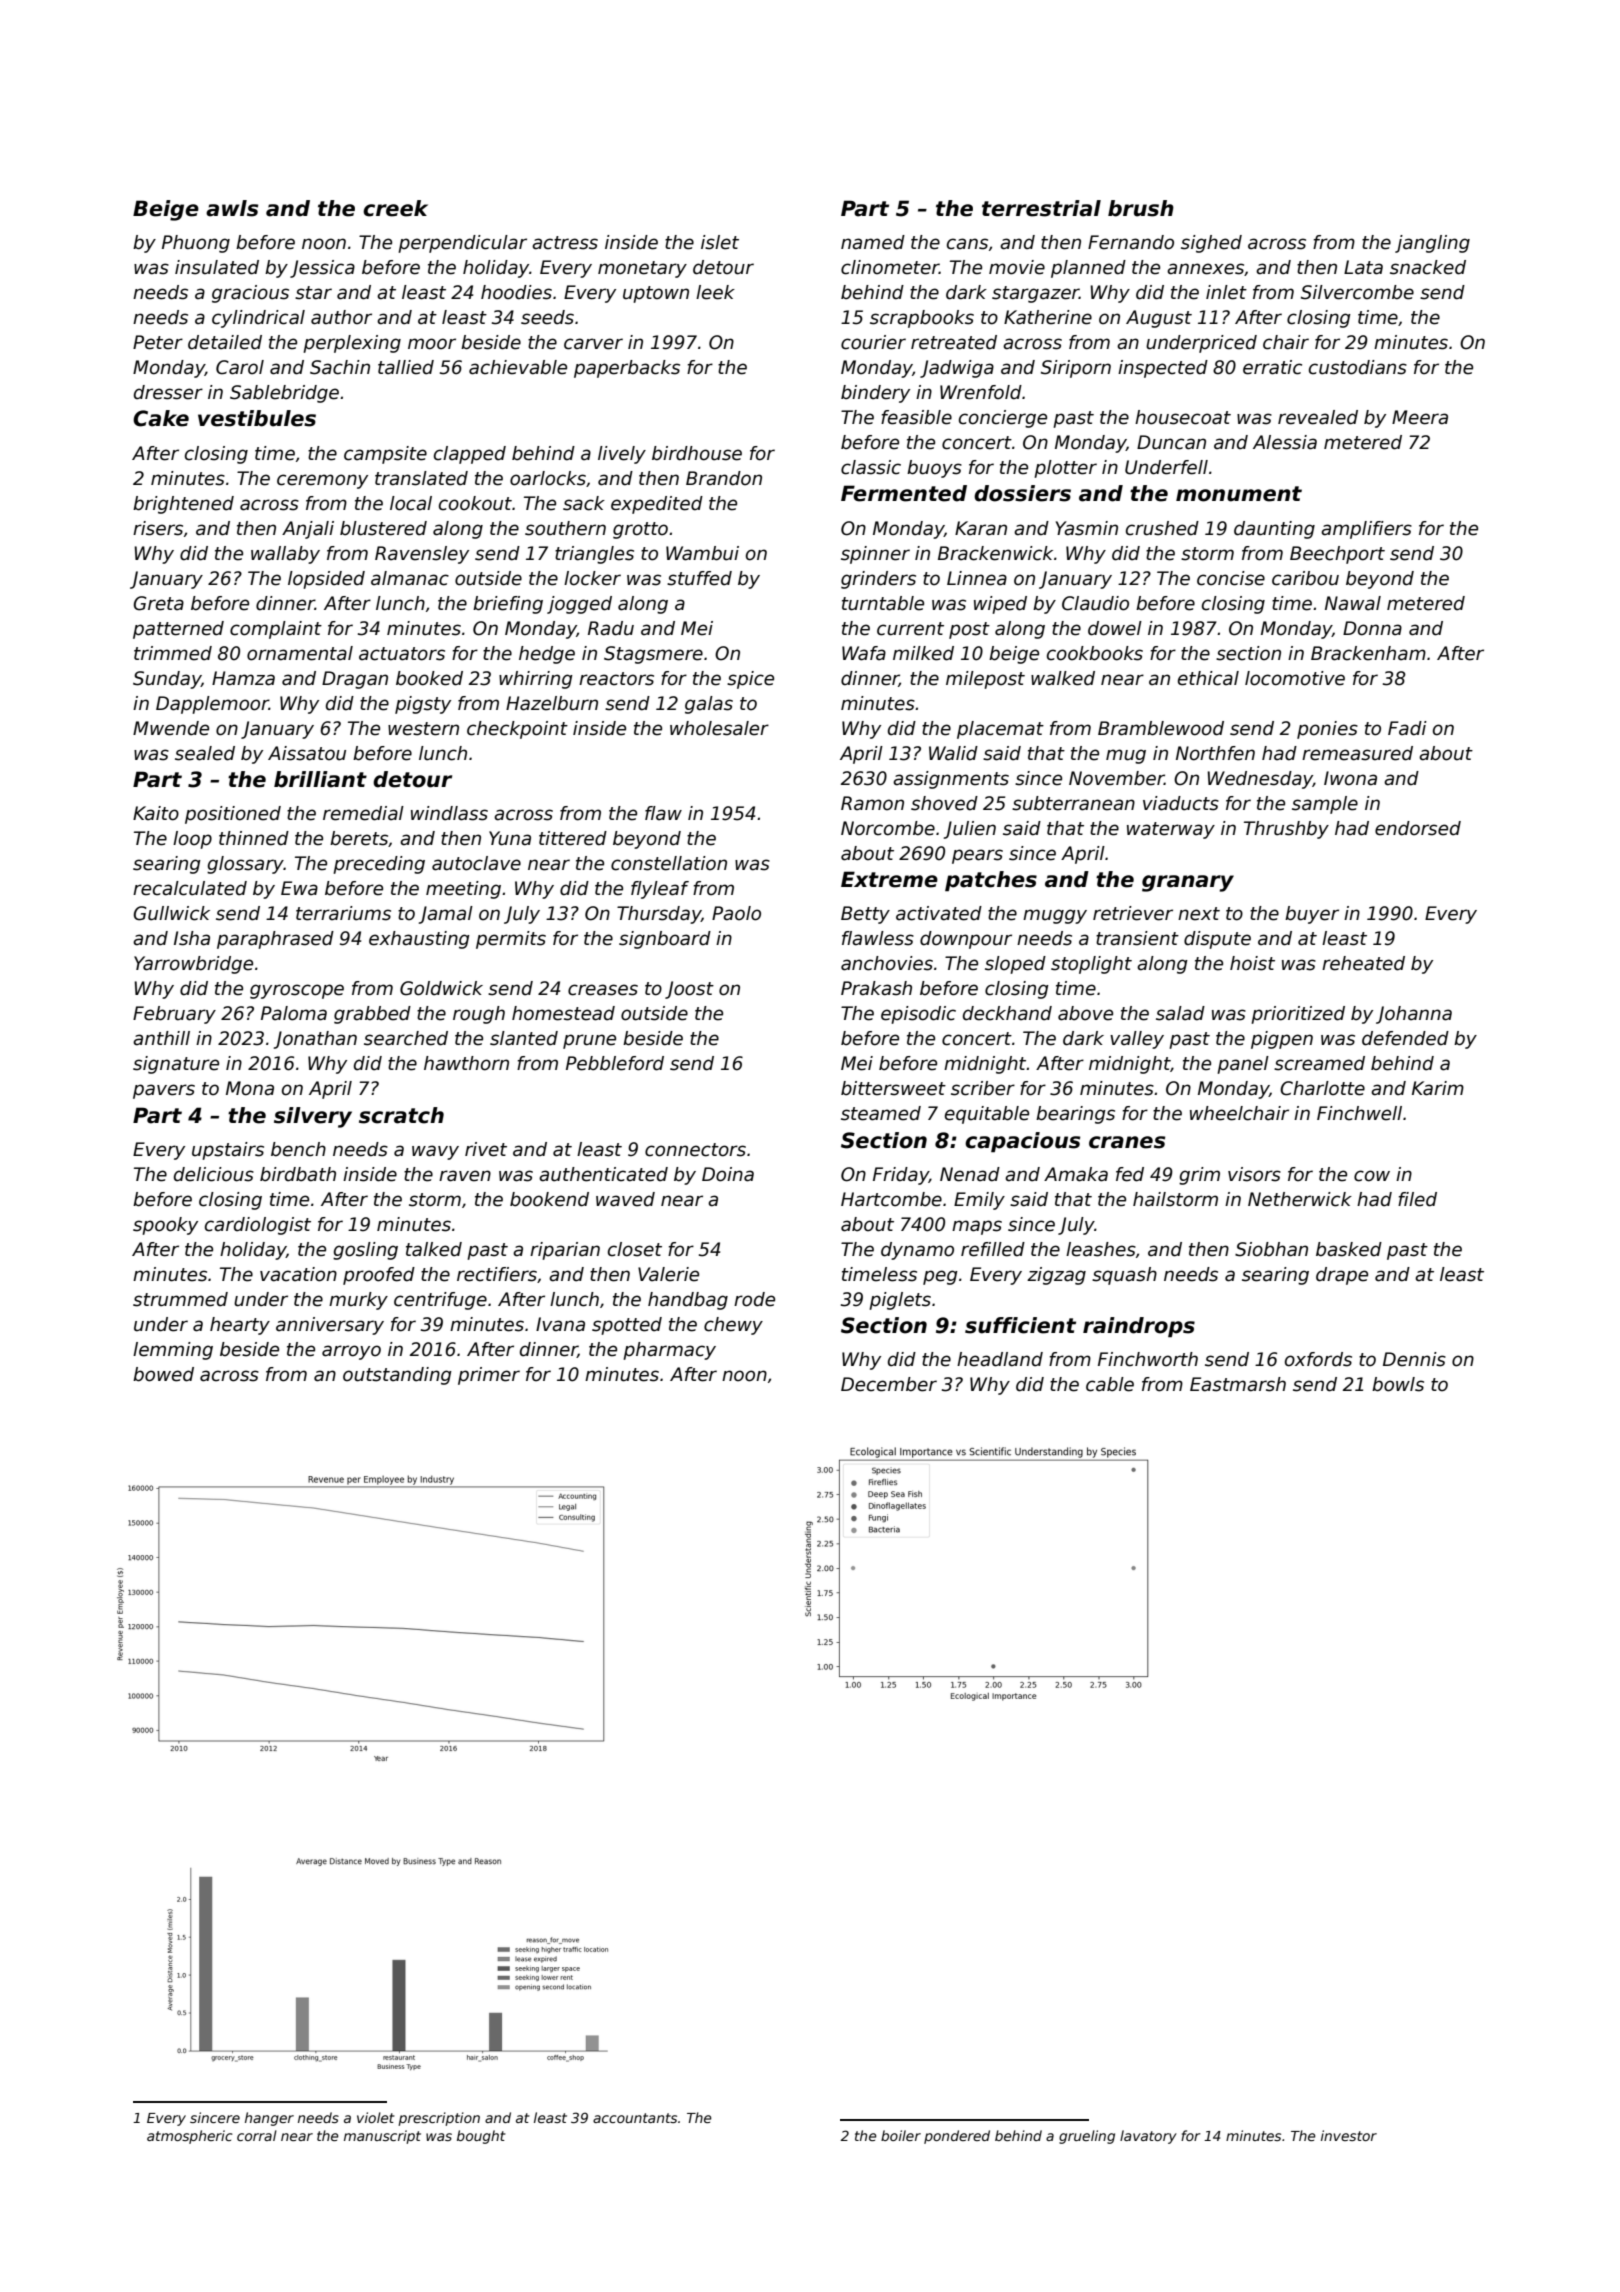 The width and height of the screenshot is (1620, 2292). I want to click on Beechport, so click(1337, 555).
